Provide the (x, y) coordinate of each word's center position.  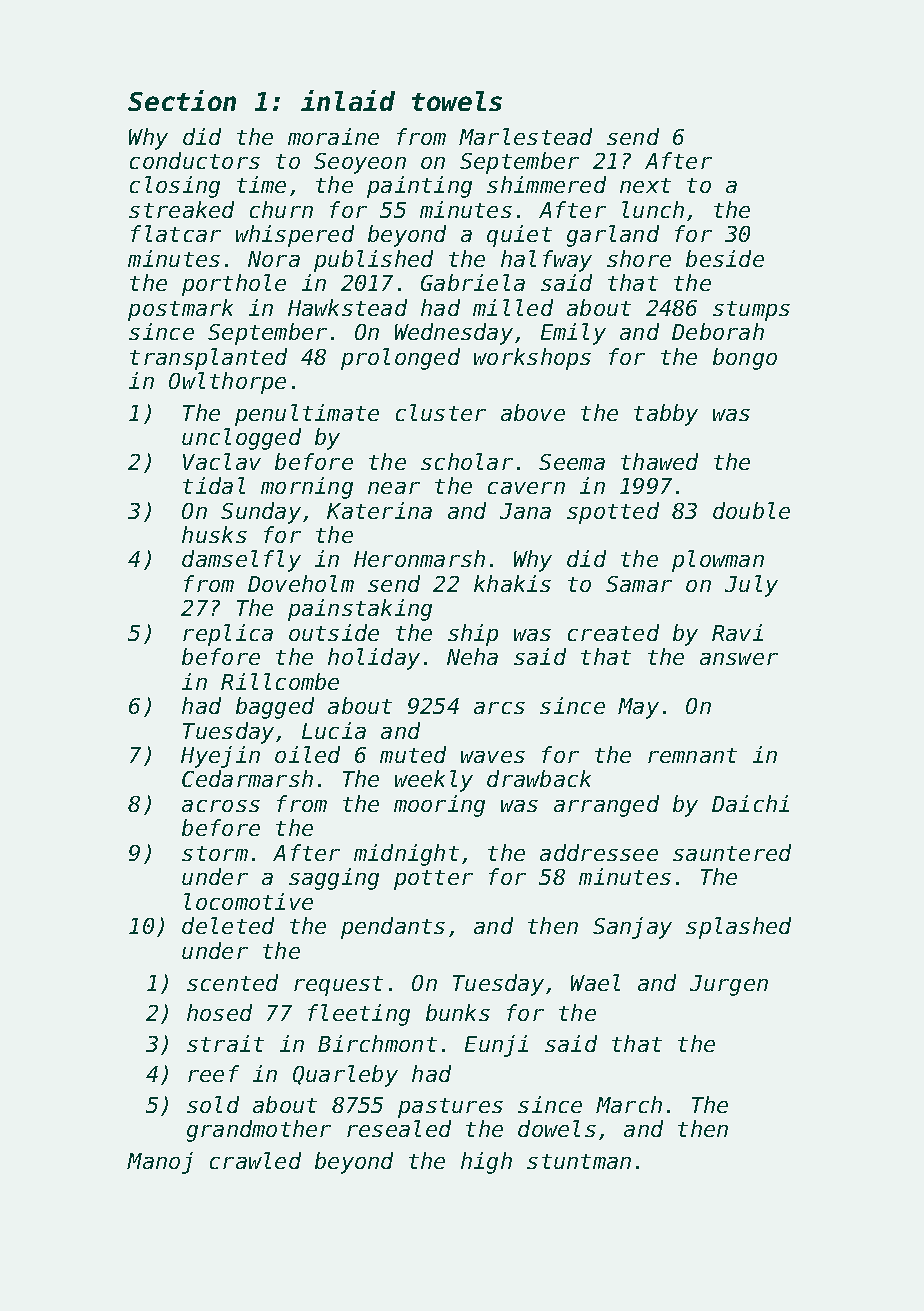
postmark (180, 310)
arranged (606, 806)
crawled (255, 1160)
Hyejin (220, 757)
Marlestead (525, 136)
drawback (539, 778)
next (645, 185)
